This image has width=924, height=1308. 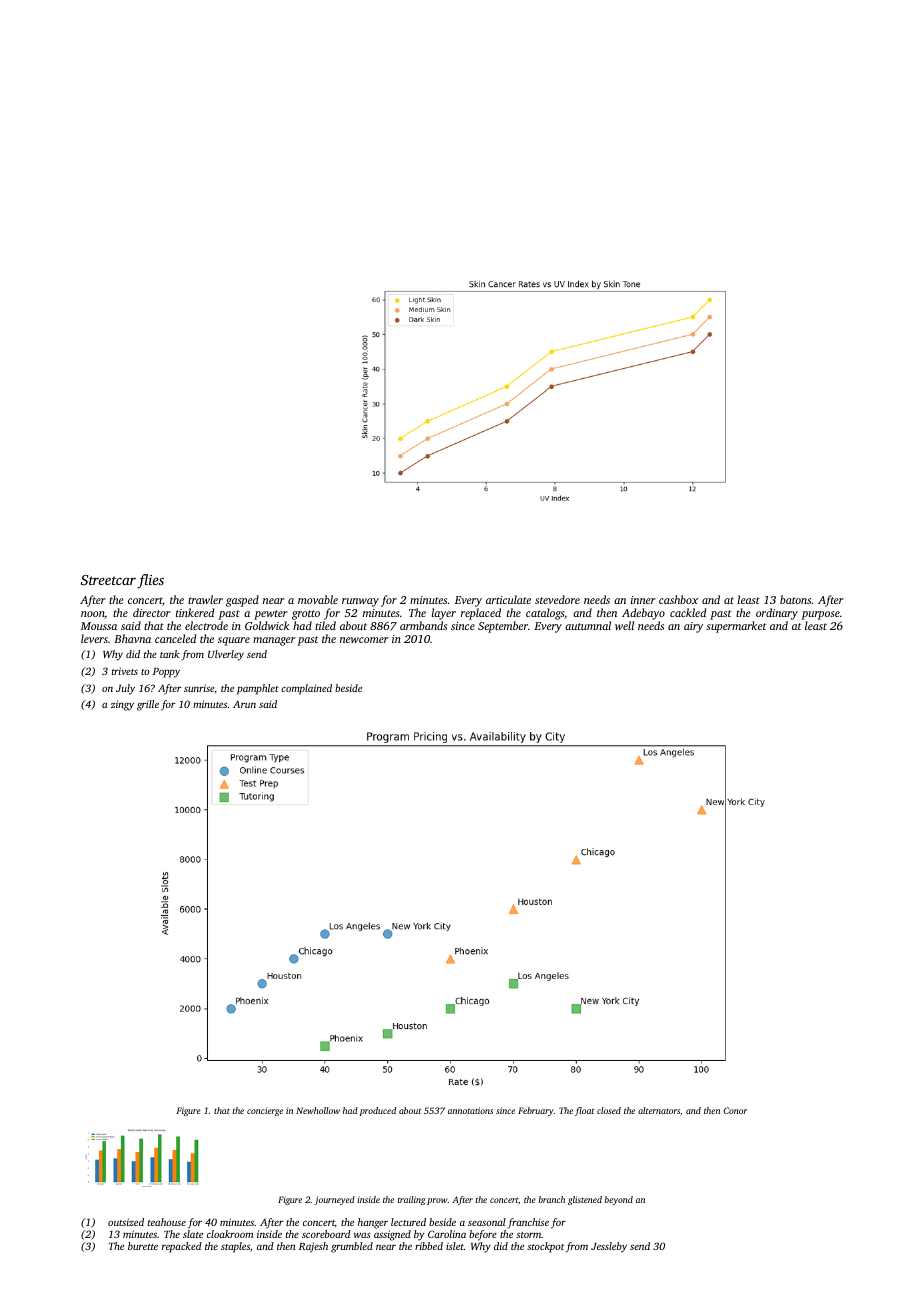 I want to click on concierge, so click(x=265, y=1111).
